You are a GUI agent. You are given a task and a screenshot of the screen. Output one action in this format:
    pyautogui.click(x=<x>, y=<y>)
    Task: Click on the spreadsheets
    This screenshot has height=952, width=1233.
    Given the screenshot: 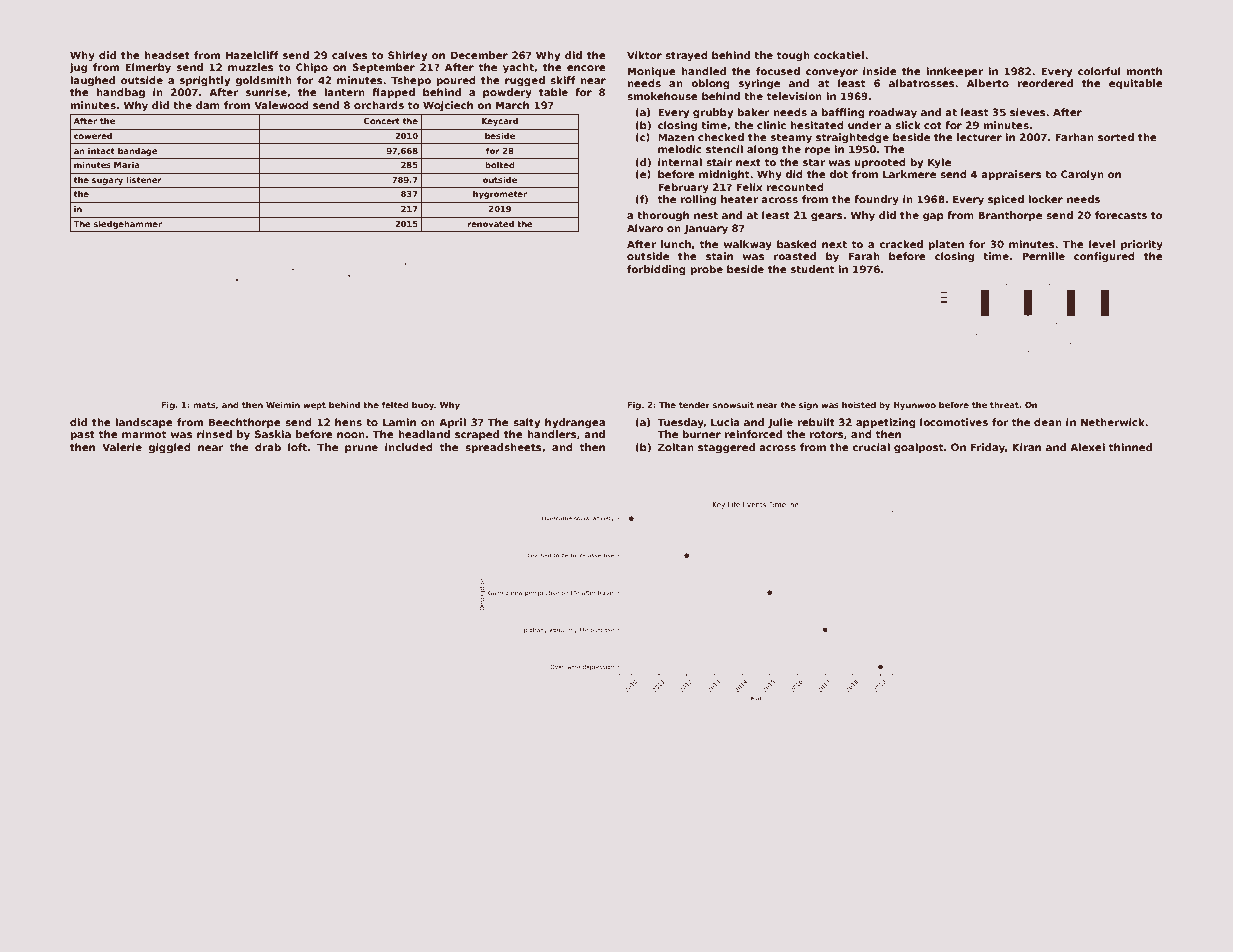 What is the action you would take?
    pyautogui.click(x=503, y=448)
